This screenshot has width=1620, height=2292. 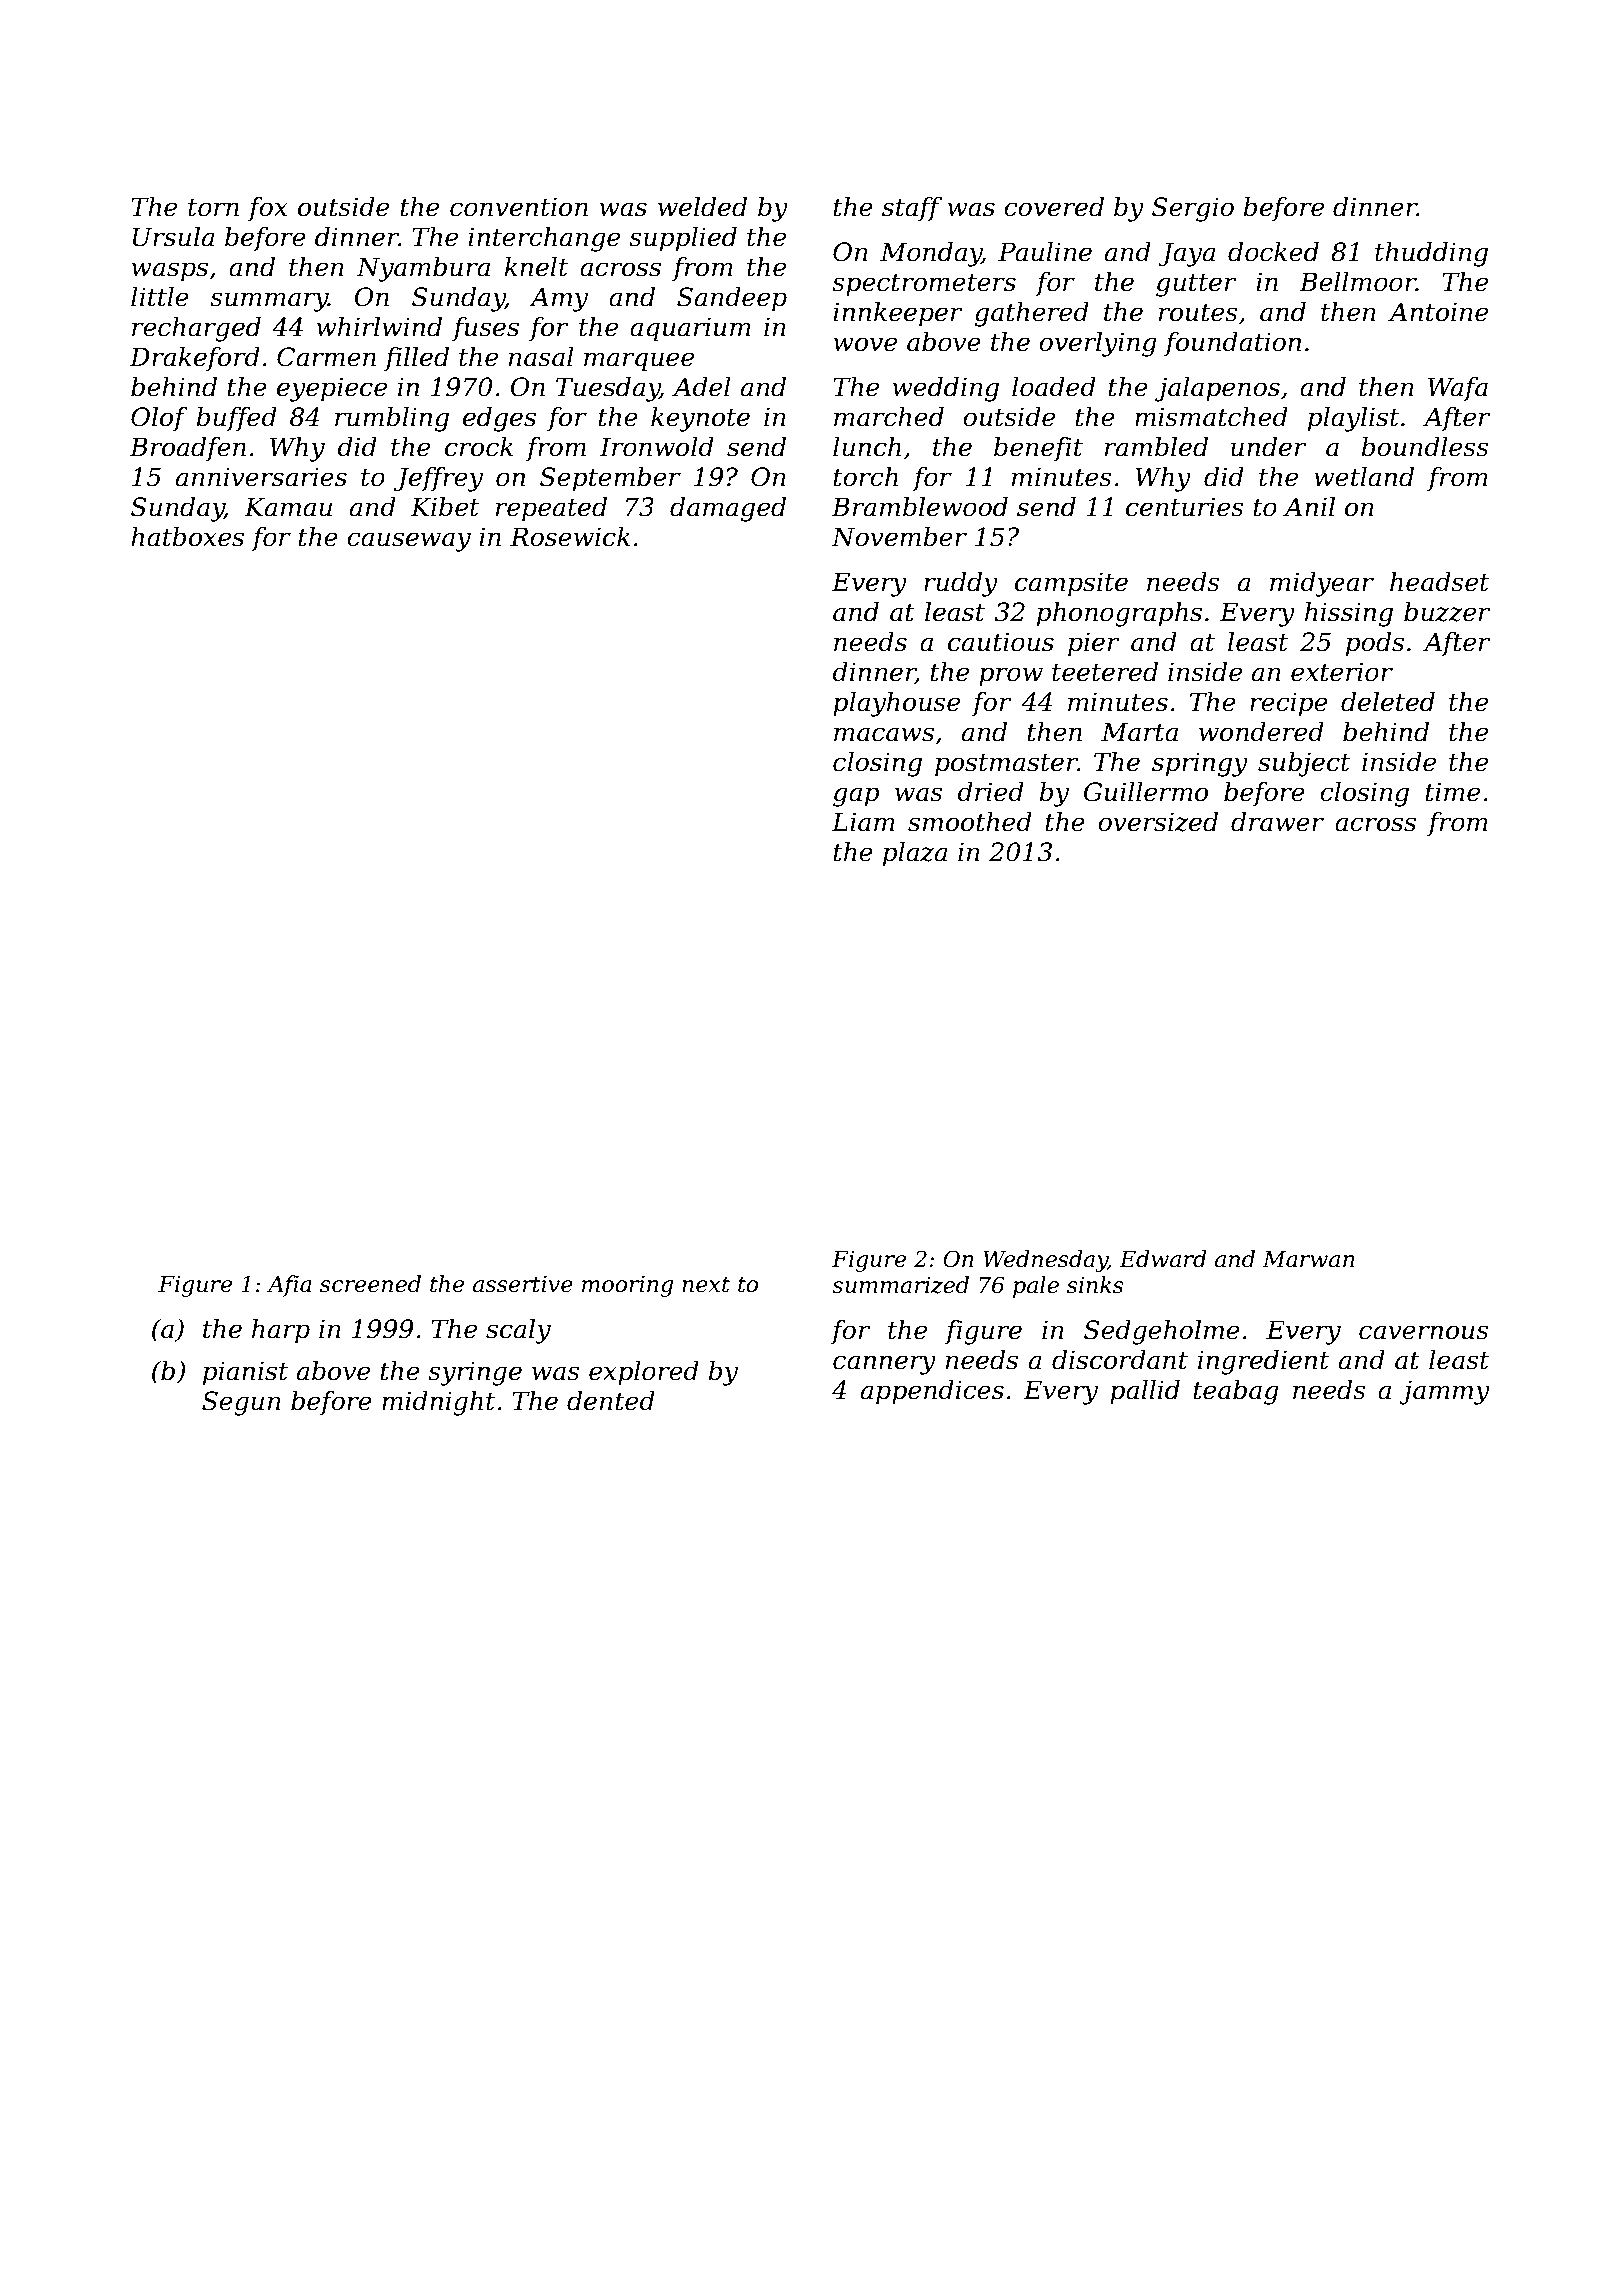 I want to click on causeway, so click(x=409, y=542).
